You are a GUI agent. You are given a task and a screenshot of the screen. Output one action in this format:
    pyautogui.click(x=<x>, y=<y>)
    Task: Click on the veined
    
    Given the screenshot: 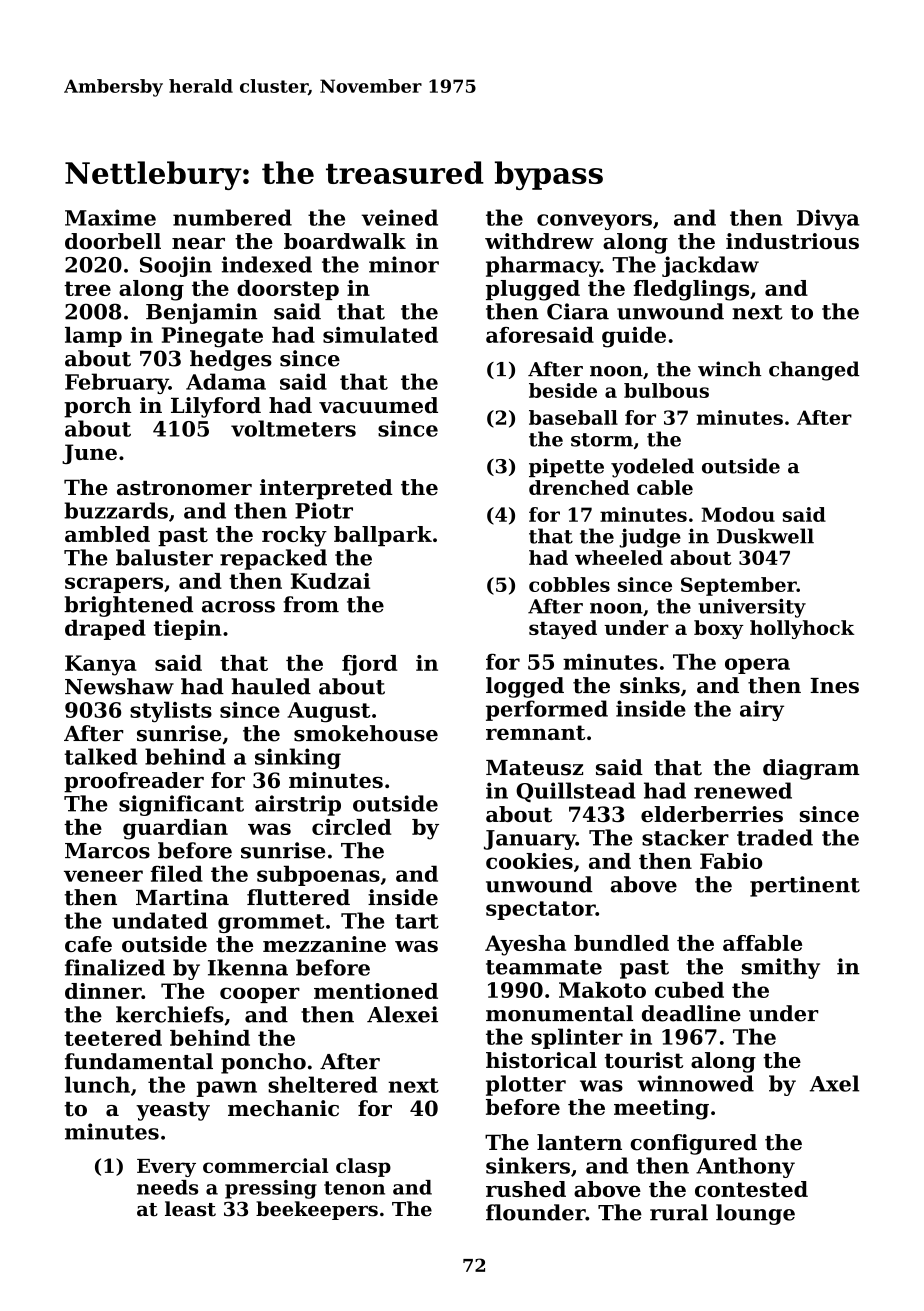 What is the action you would take?
    pyautogui.click(x=399, y=217)
